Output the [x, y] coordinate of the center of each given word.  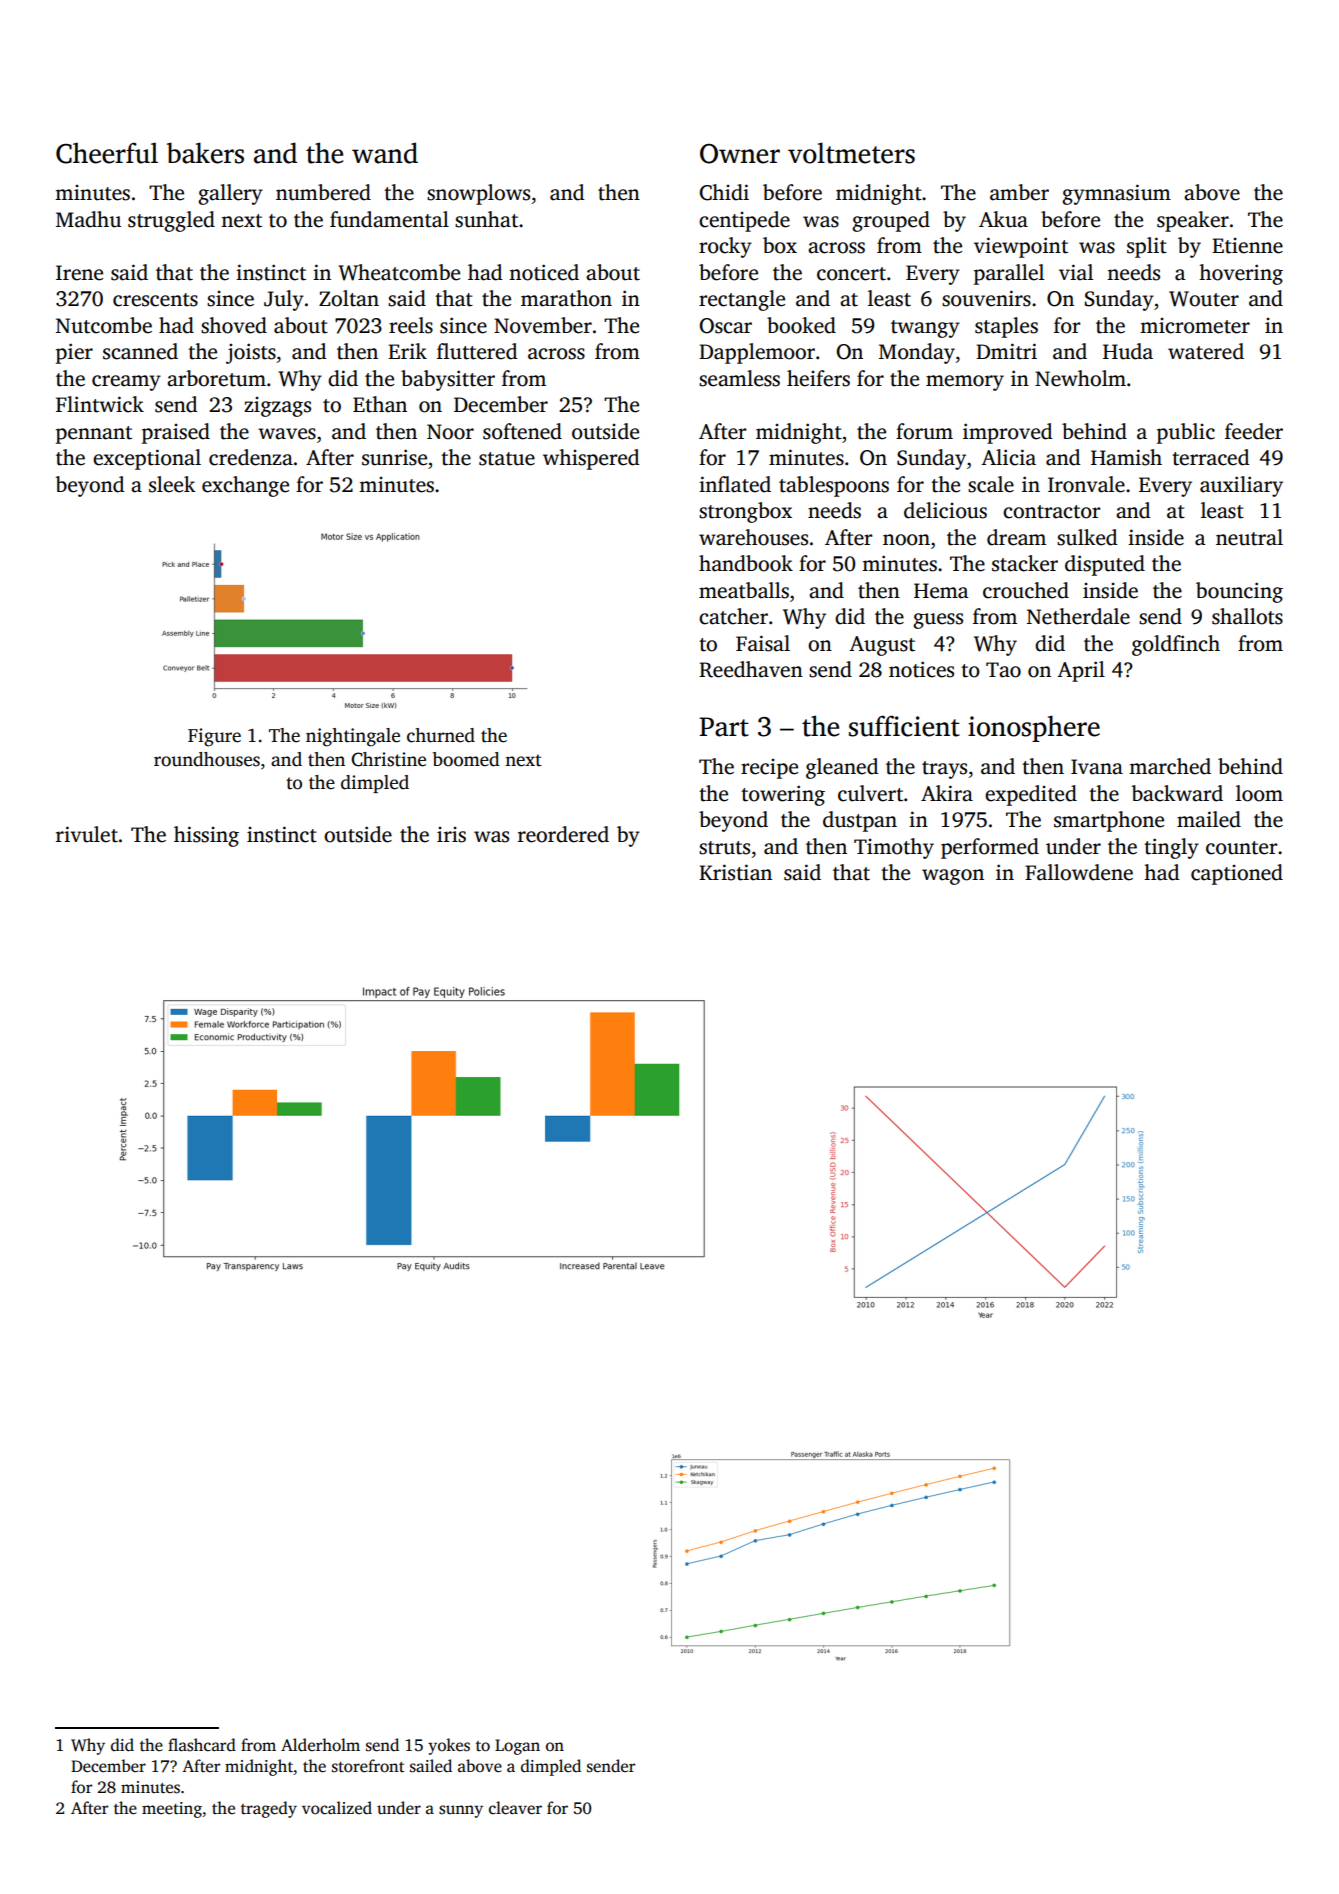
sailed [431, 1766]
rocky [725, 247]
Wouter [1204, 299]
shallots [1247, 616]
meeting [172, 1810]
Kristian [735, 872]
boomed [466, 759]
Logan [517, 1747]
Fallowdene [1079, 872]
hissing [206, 836]
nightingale [353, 737]
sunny [461, 1811]
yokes [449, 1746]
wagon [953, 877]
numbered [323, 192]
